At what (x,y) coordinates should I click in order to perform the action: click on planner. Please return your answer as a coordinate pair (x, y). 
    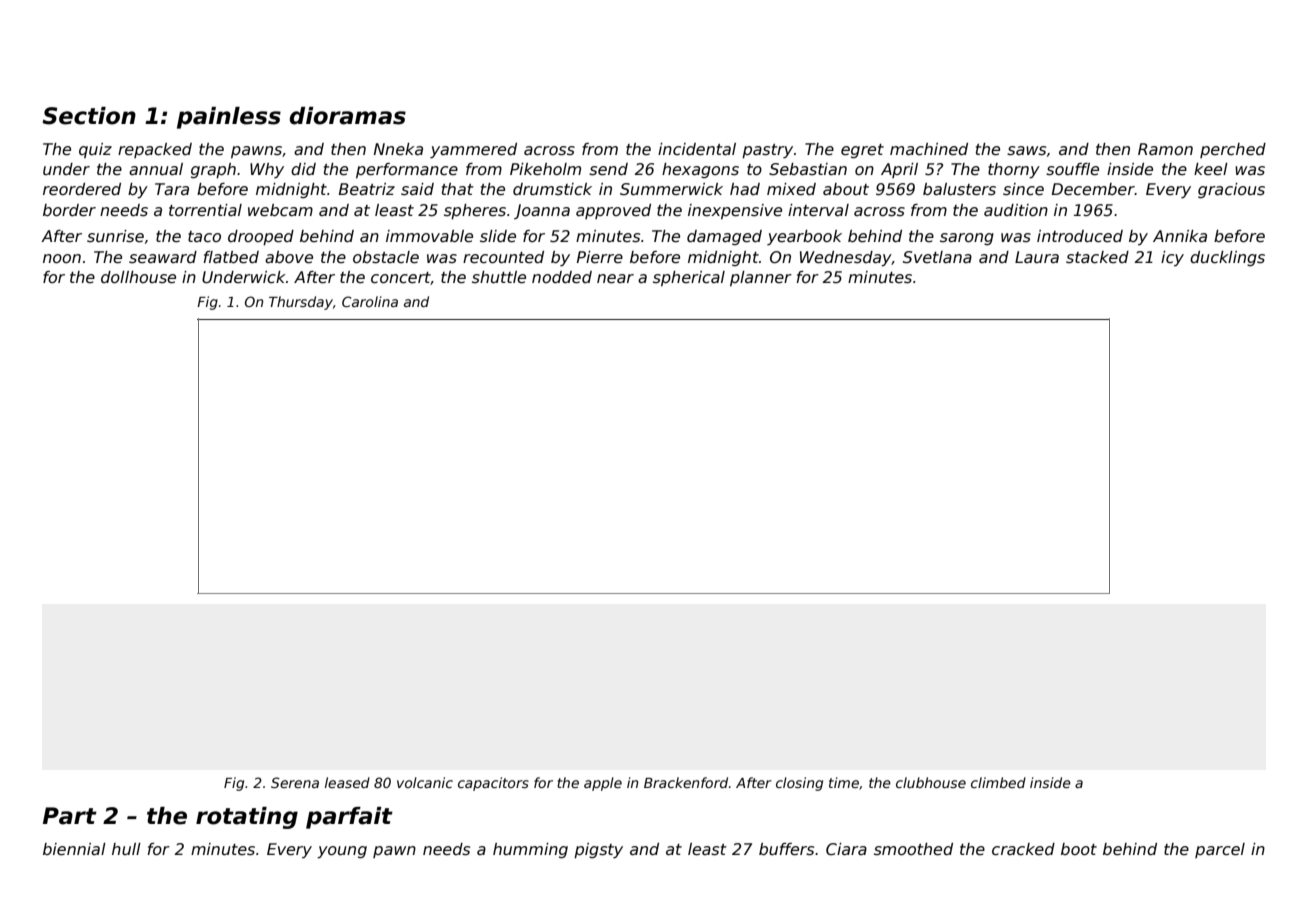
    Looking at the image, I should click on (761, 278).
